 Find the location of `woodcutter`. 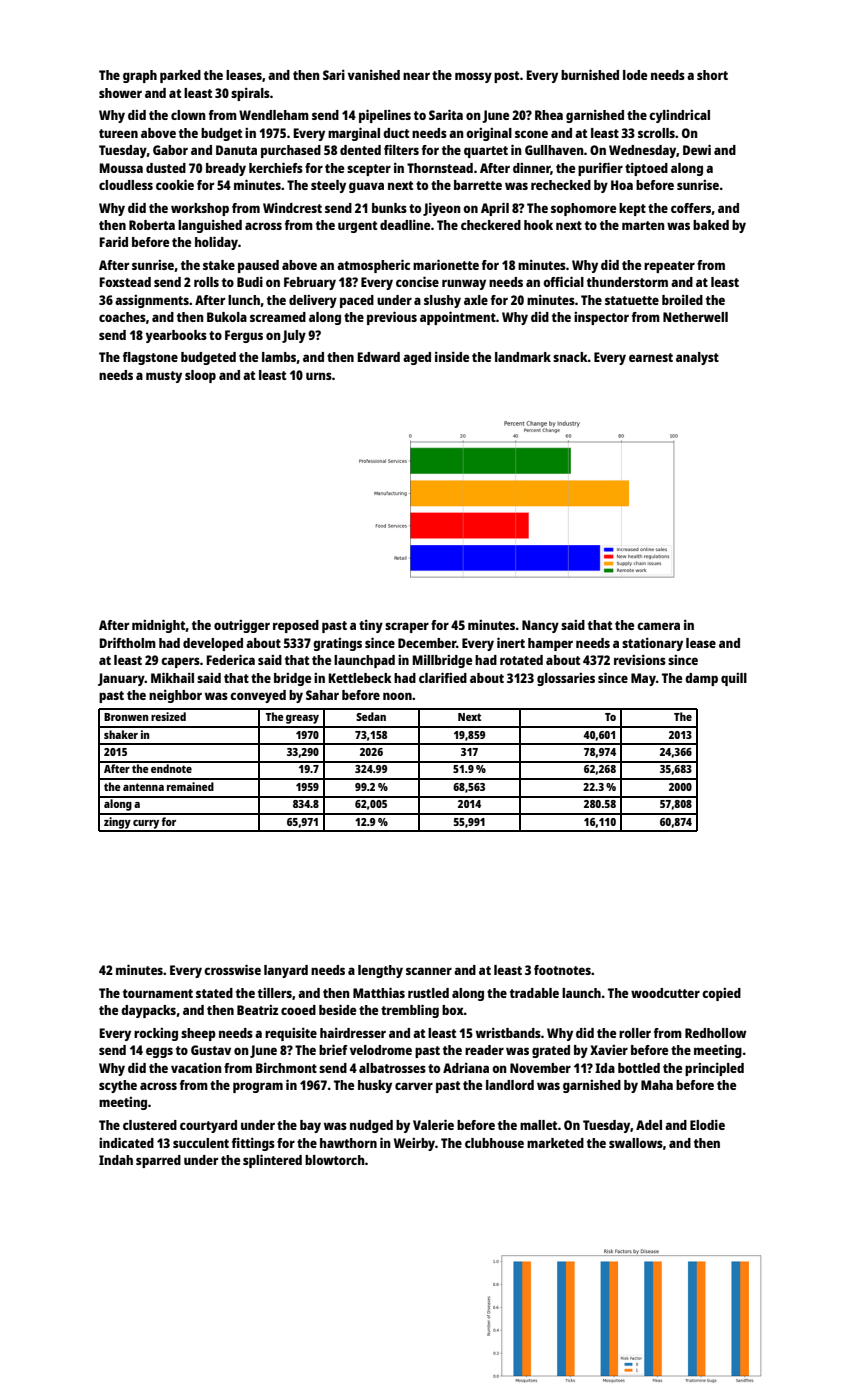

woodcutter is located at coordinates (665, 993).
